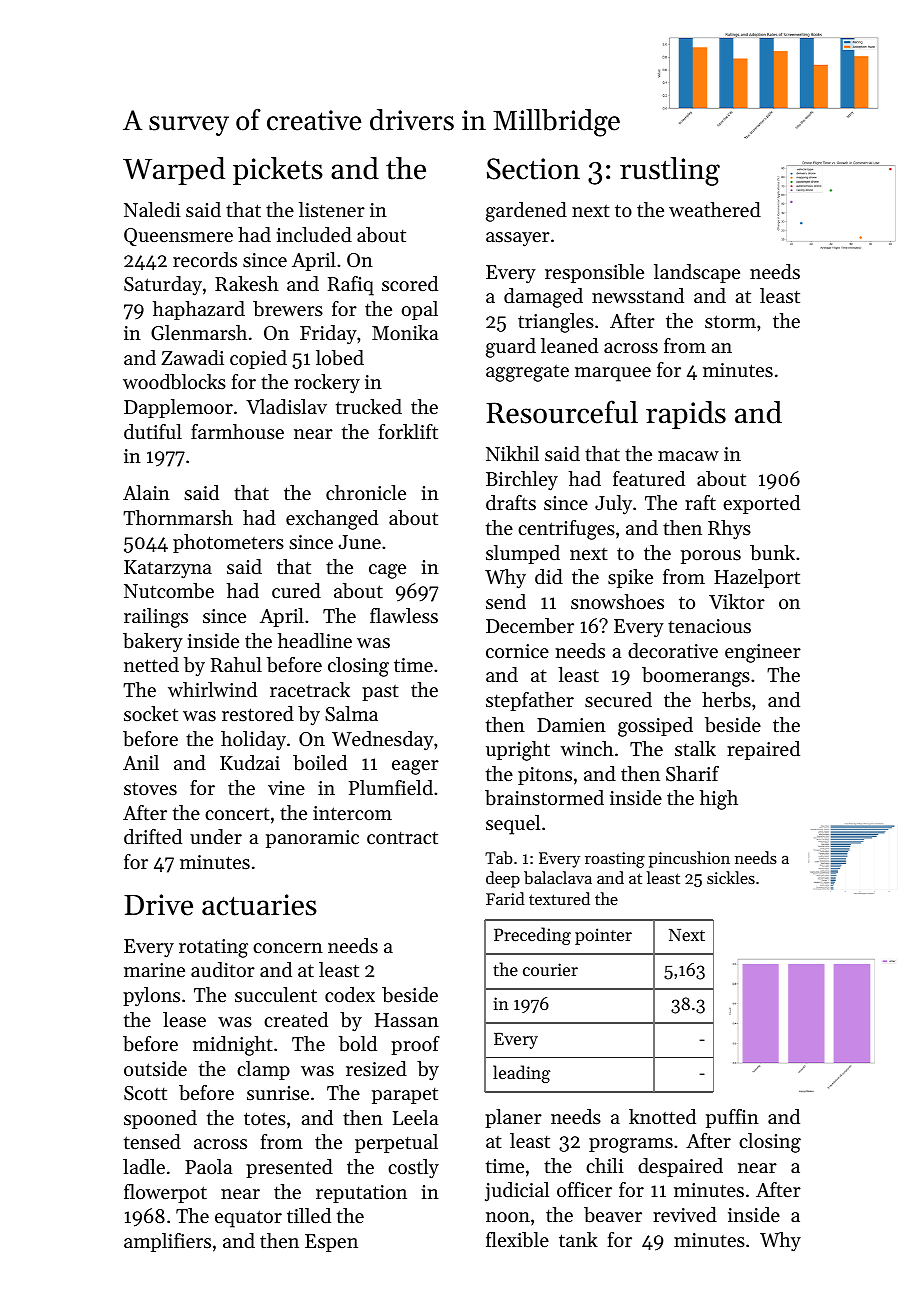 The image size is (924, 1311). I want to click on bakery, so click(153, 643).
